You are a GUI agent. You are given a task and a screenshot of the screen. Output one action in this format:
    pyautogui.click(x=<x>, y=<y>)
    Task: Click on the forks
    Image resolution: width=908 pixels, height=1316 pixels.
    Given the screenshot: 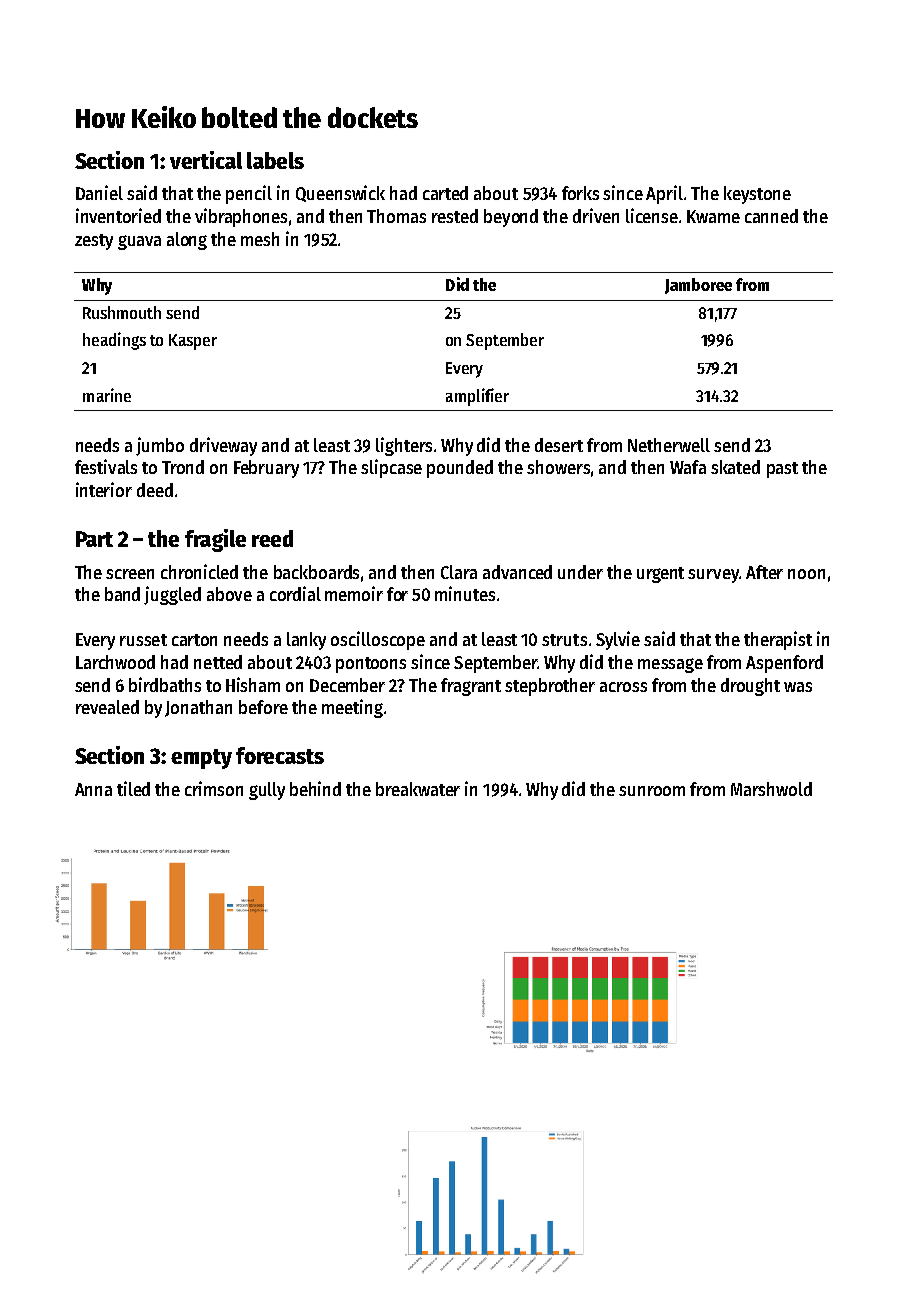 What is the action you would take?
    pyautogui.click(x=580, y=193)
